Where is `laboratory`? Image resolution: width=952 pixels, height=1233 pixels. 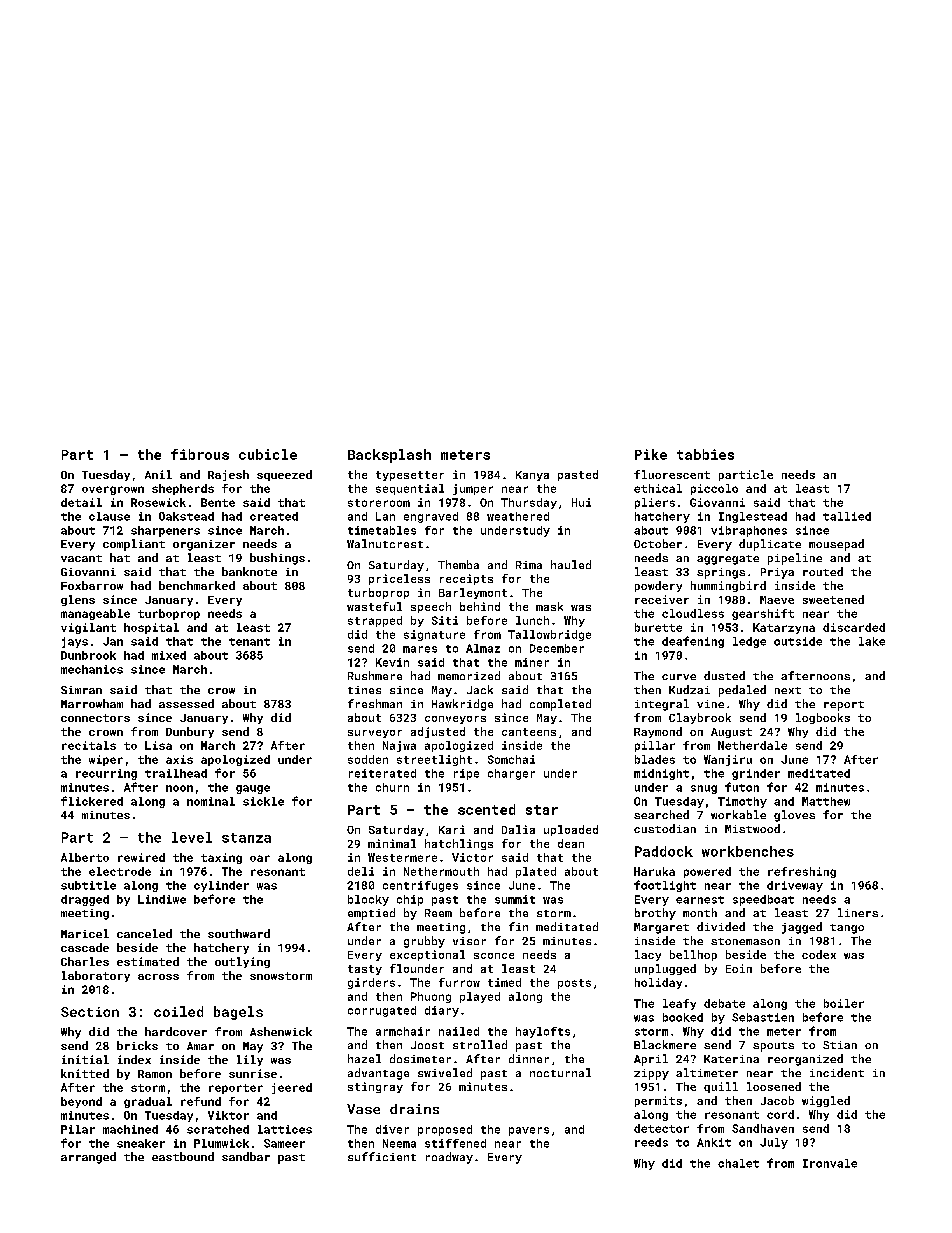
laboratory is located at coordinates (96, 976).
